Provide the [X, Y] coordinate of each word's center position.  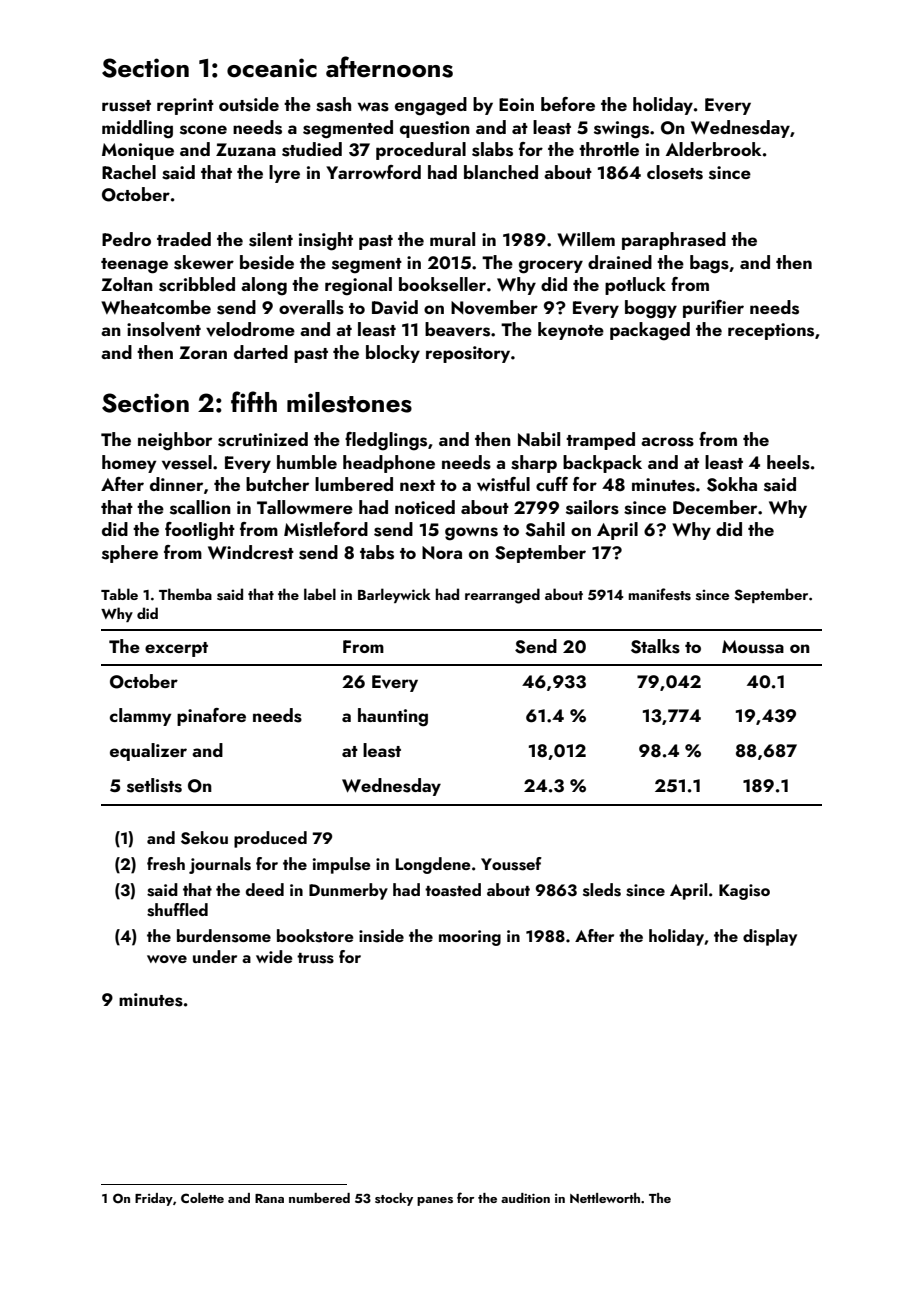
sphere [130, 554]
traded [184, 239]
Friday [154, 1199]
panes [435, 1201]
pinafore [211, 717]
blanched [501, 172]
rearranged [502, 596]
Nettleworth [605, 1198]
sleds [602, 890]
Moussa [753, 647]
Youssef [511, 864]
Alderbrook [713, 149]
